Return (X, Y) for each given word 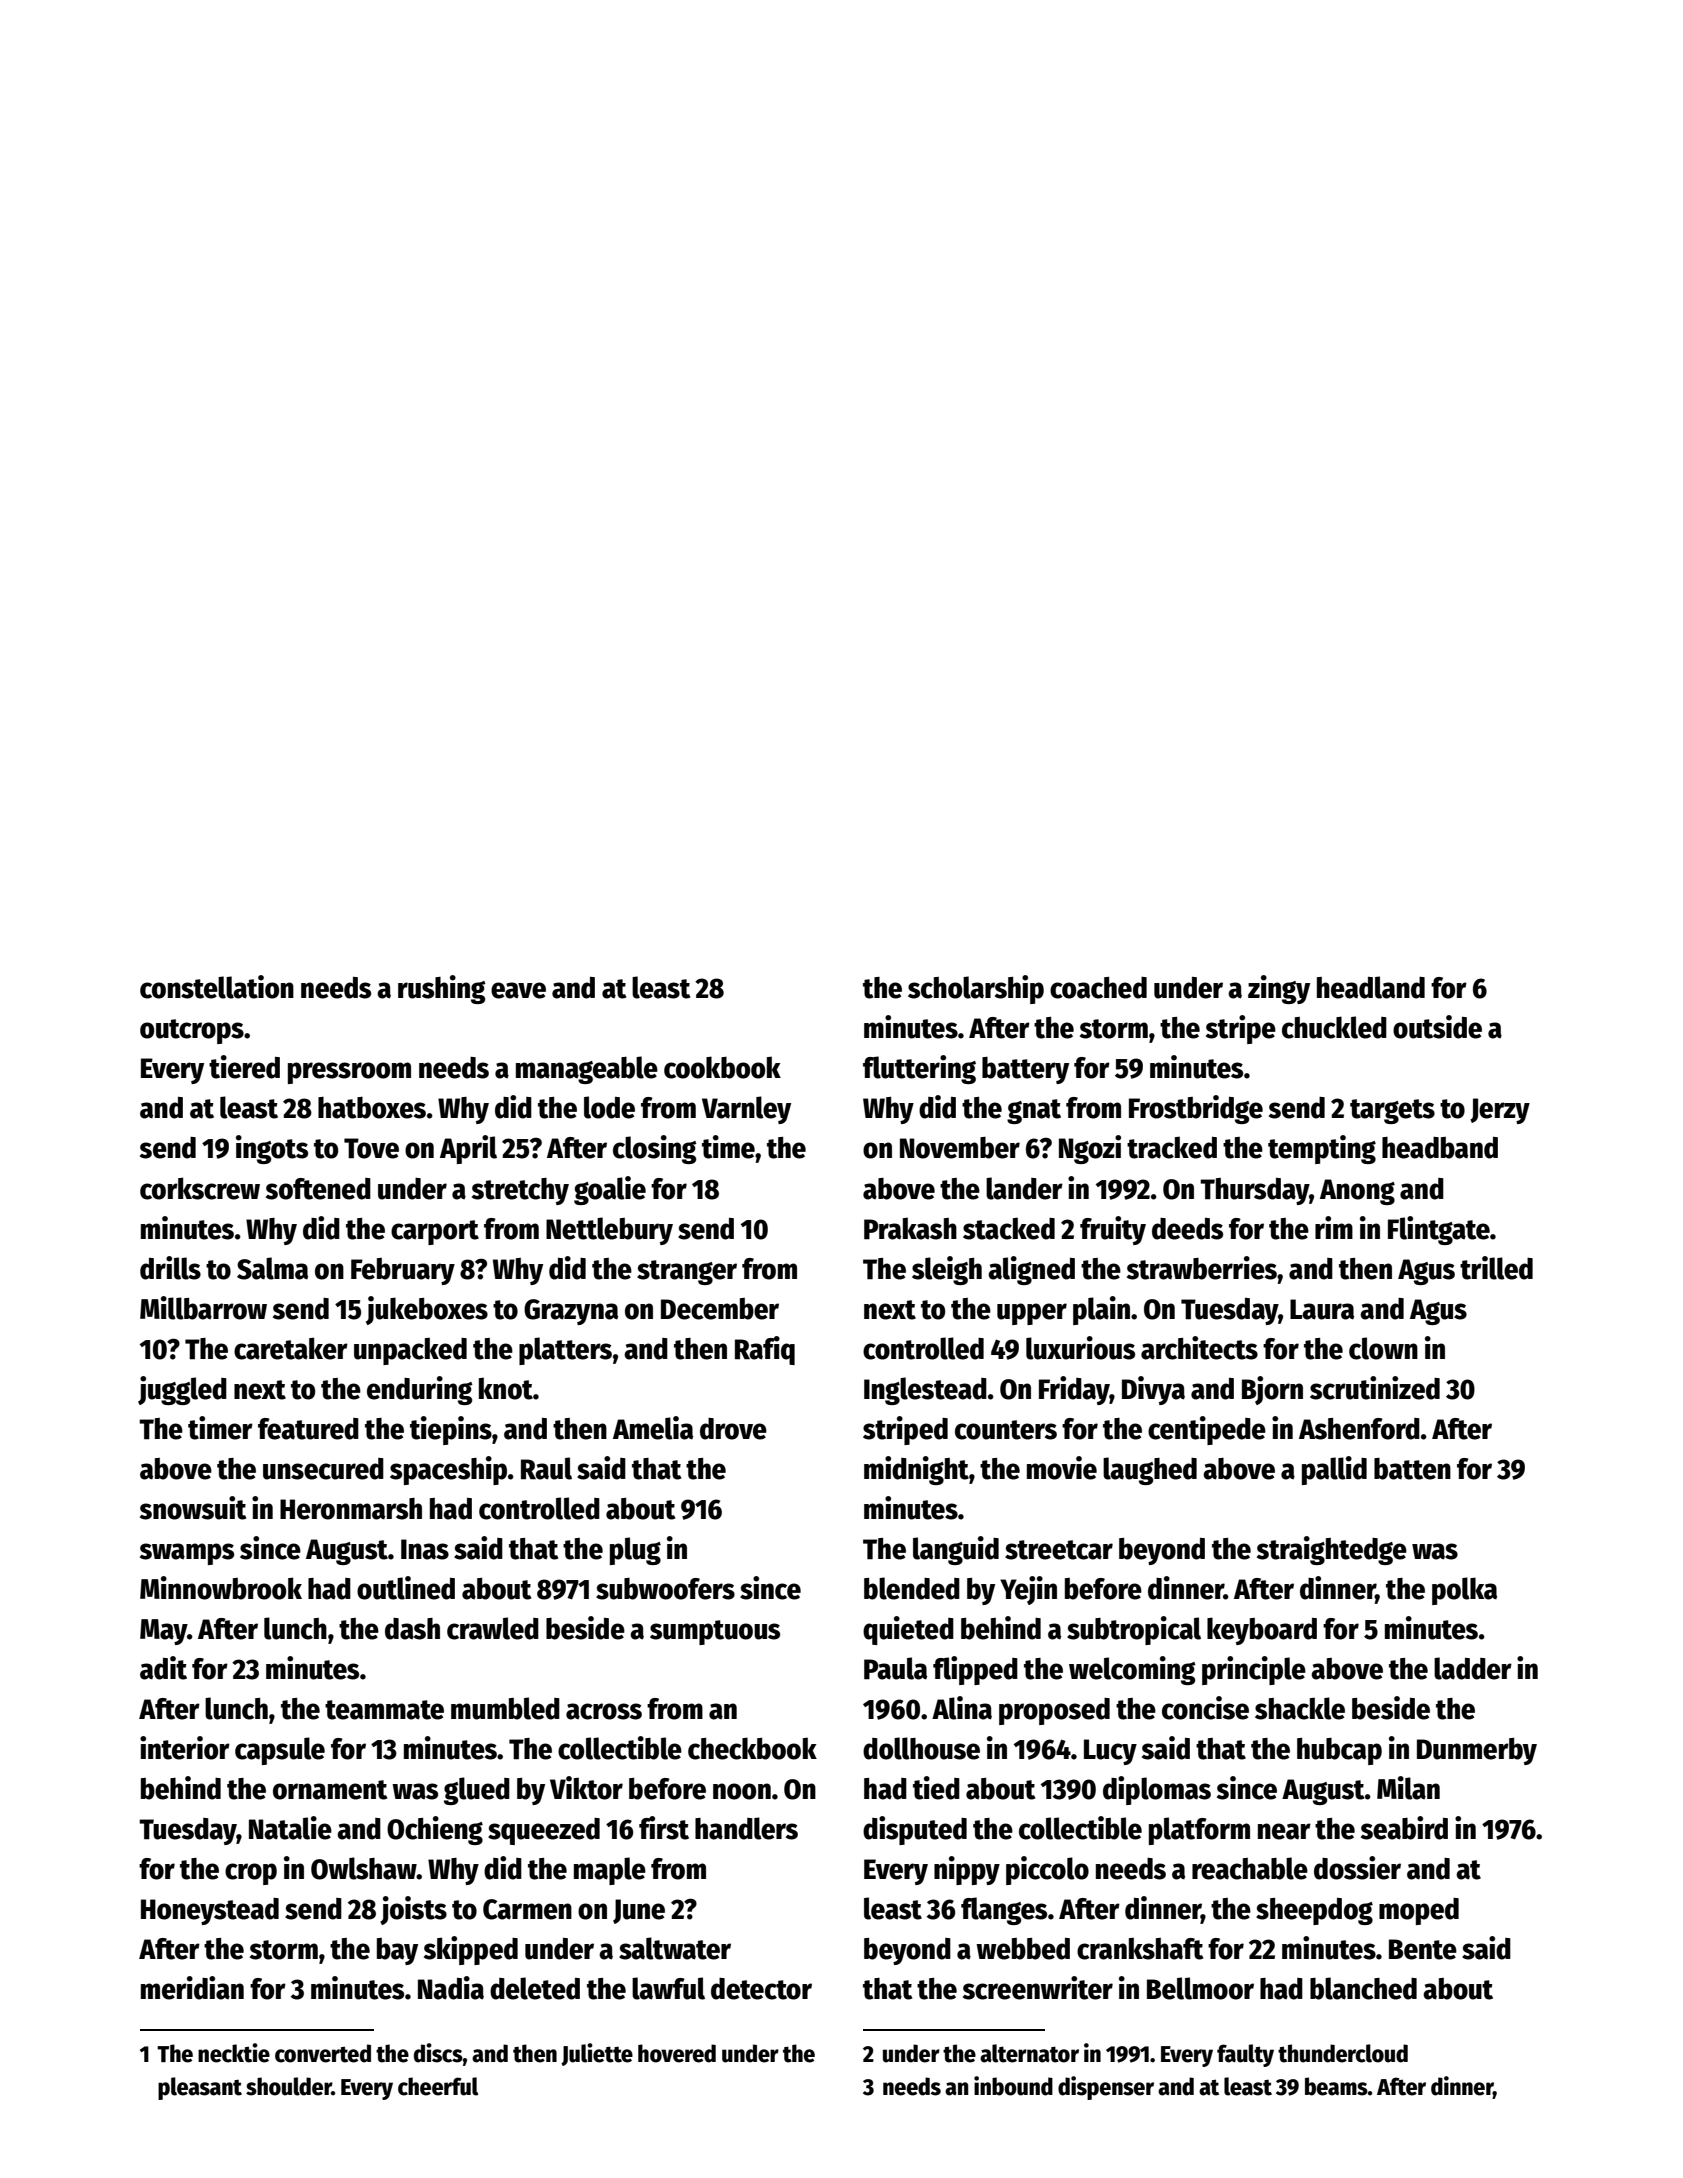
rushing (442, 989)
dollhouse (921, 1748)
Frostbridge (1196, 1109)
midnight (916, 1470)
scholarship (976, 989)
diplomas (1157, 1790)
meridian (192, 1988)
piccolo (1047, 1870)
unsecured (323, 1469)
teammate (384, 1710)
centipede (1207, 1430)
